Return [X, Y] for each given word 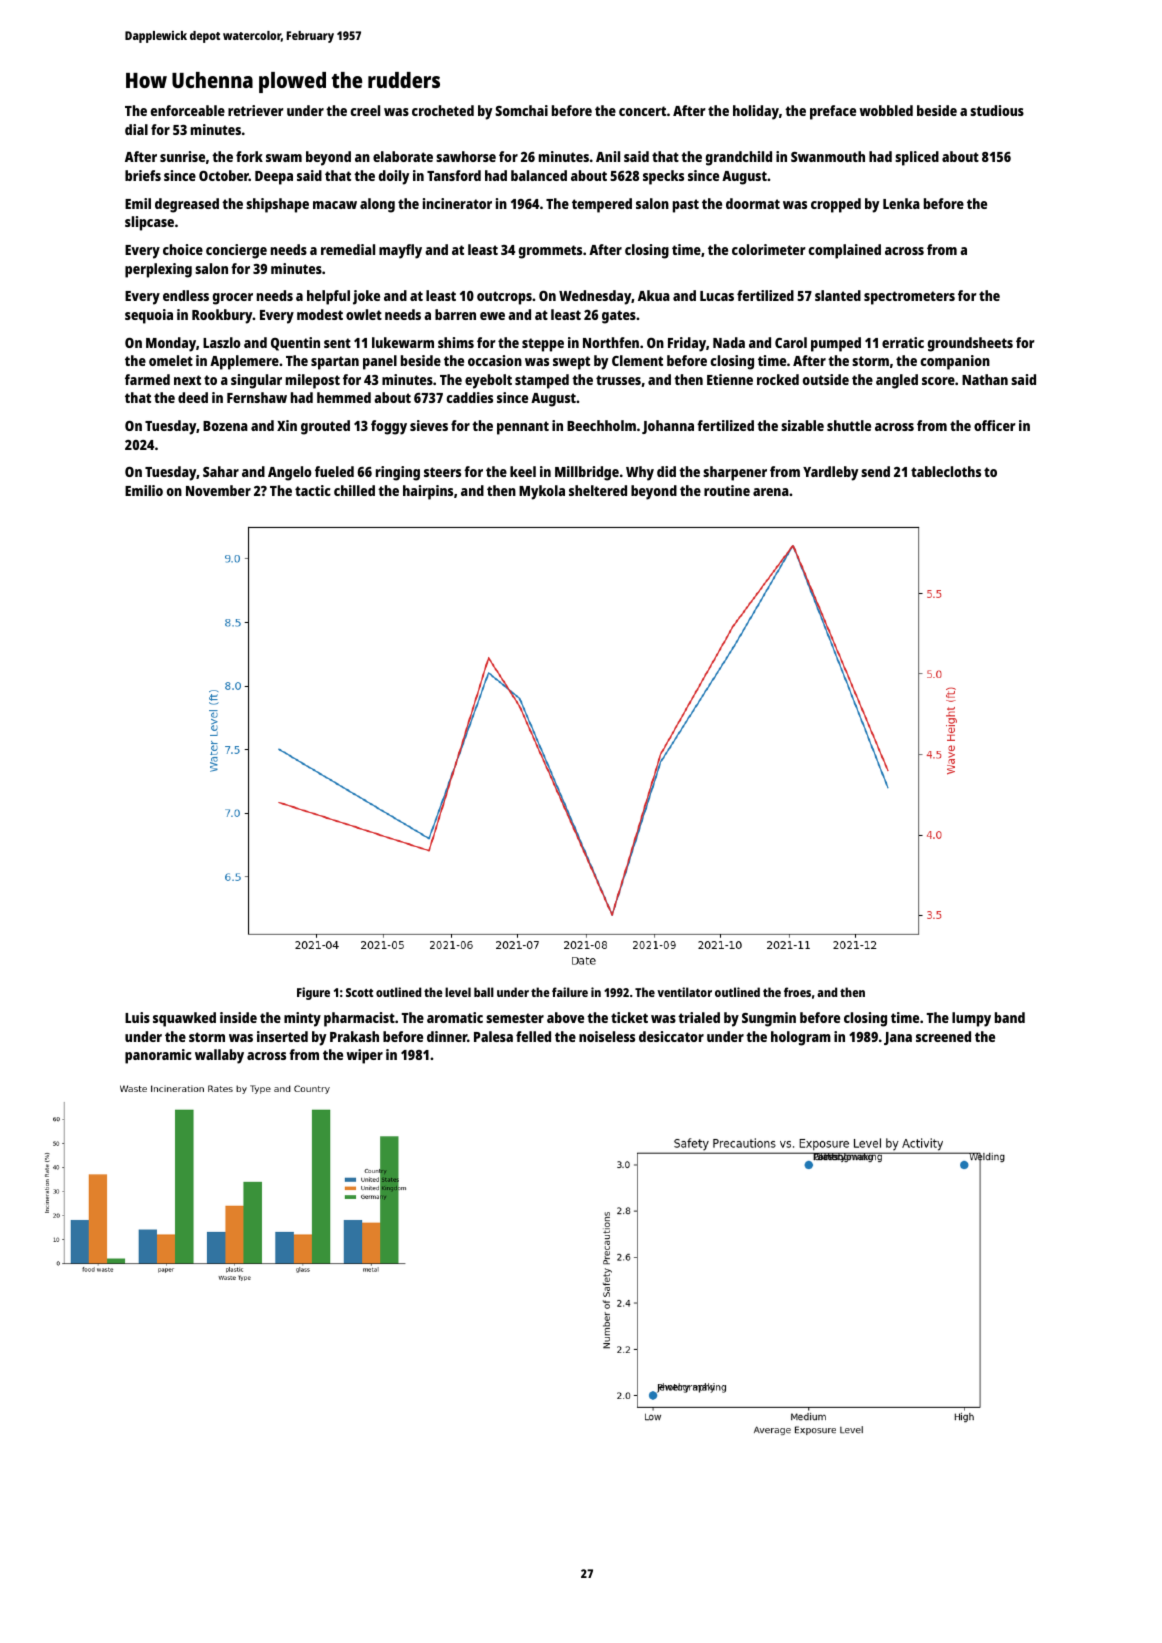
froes [797, 992]
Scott [359, 992]
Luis [137, 1017]
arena [771, 492]
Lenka [901, 203]
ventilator [684, 992]
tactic [313, 490]
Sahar [221, 471]
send [875, 471]
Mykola [542, 492]
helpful [328, 297]
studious [997, 110]
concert [642, 111]
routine [727, 490]
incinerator [457, 203]
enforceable [188, 110]
